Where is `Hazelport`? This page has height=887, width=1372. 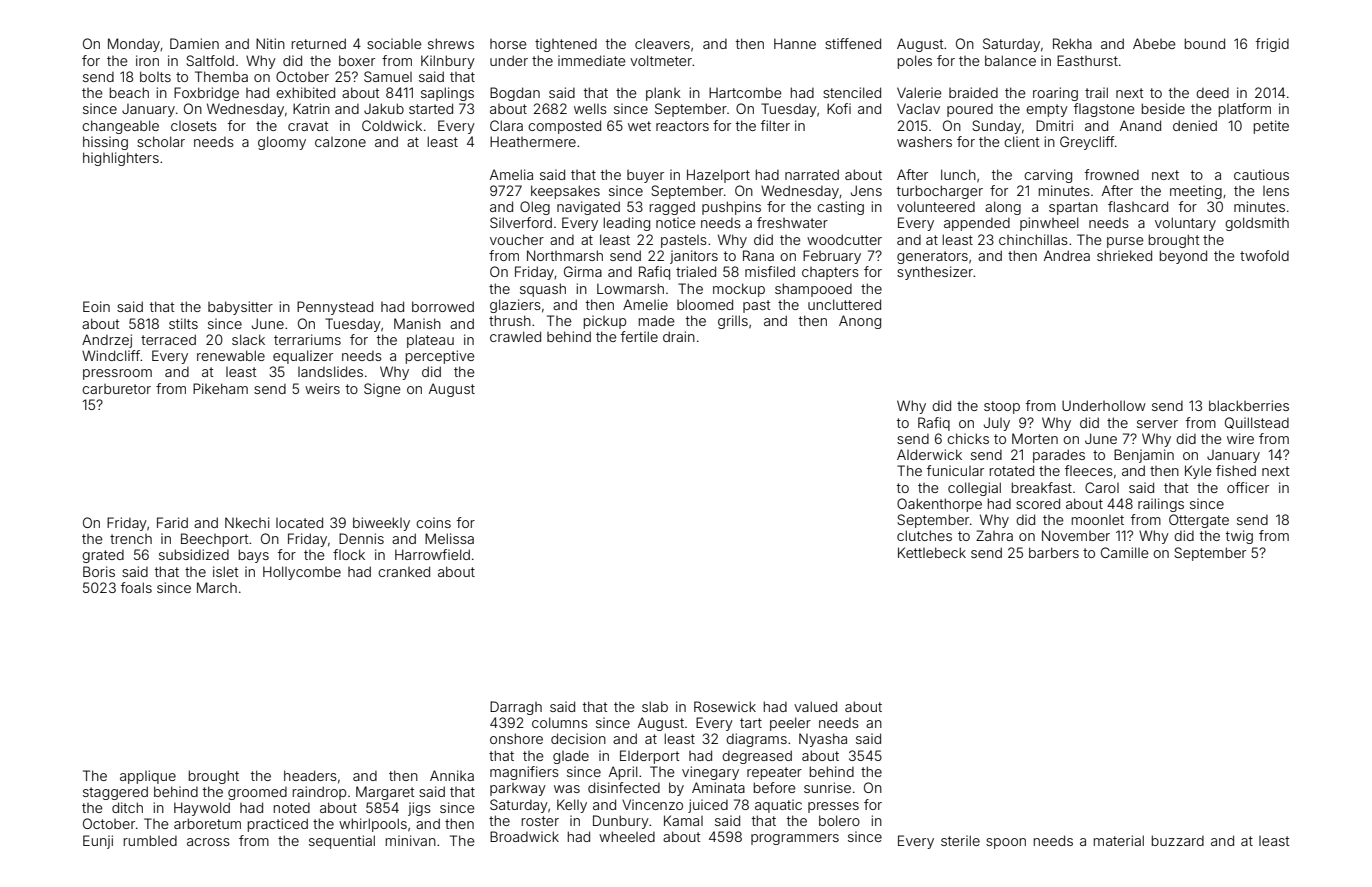
Hazelport is located at coordinates (718, 176).
